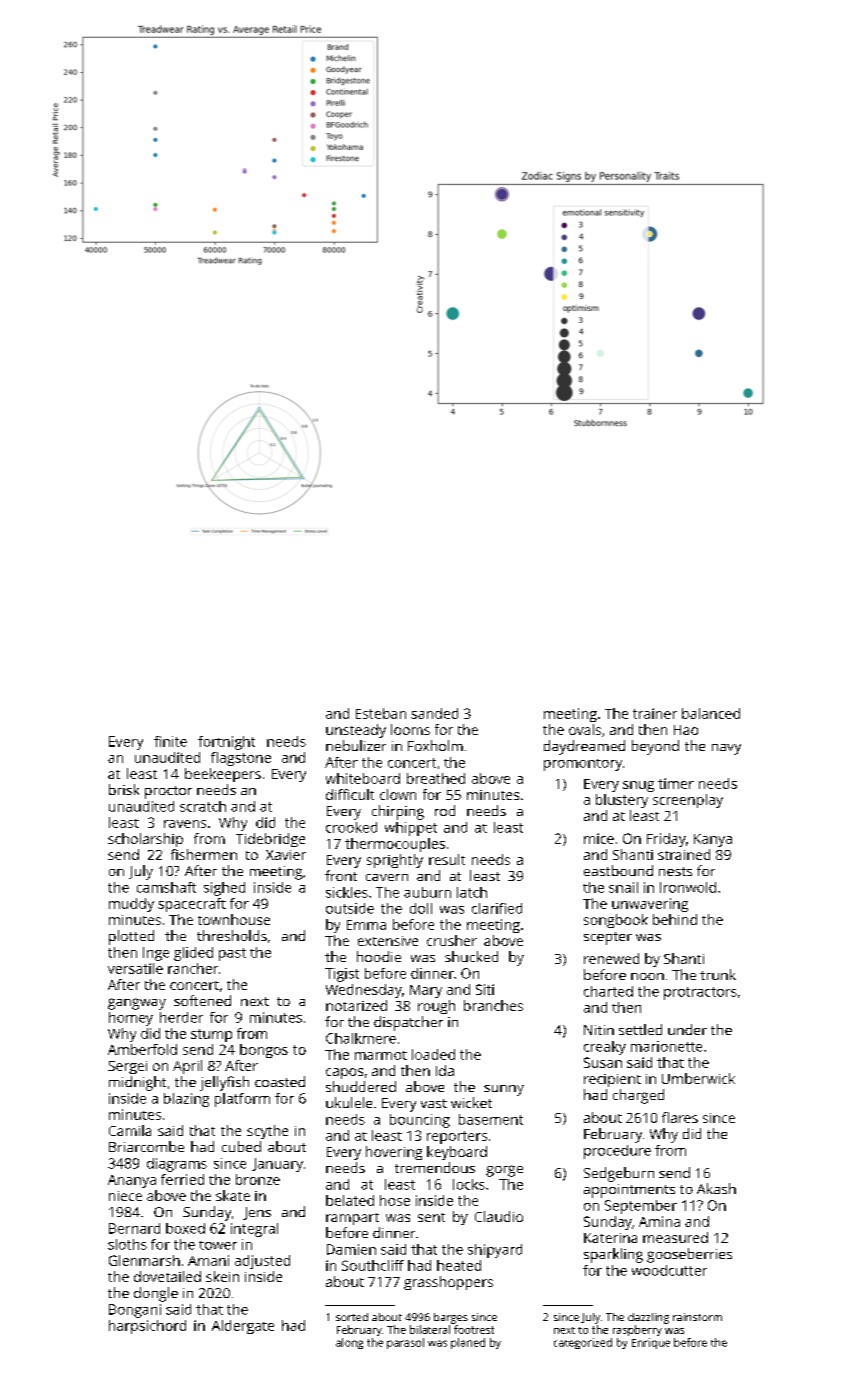 The image size is (849, 1400). I want to click on Bongani, so click(135, 1311).
